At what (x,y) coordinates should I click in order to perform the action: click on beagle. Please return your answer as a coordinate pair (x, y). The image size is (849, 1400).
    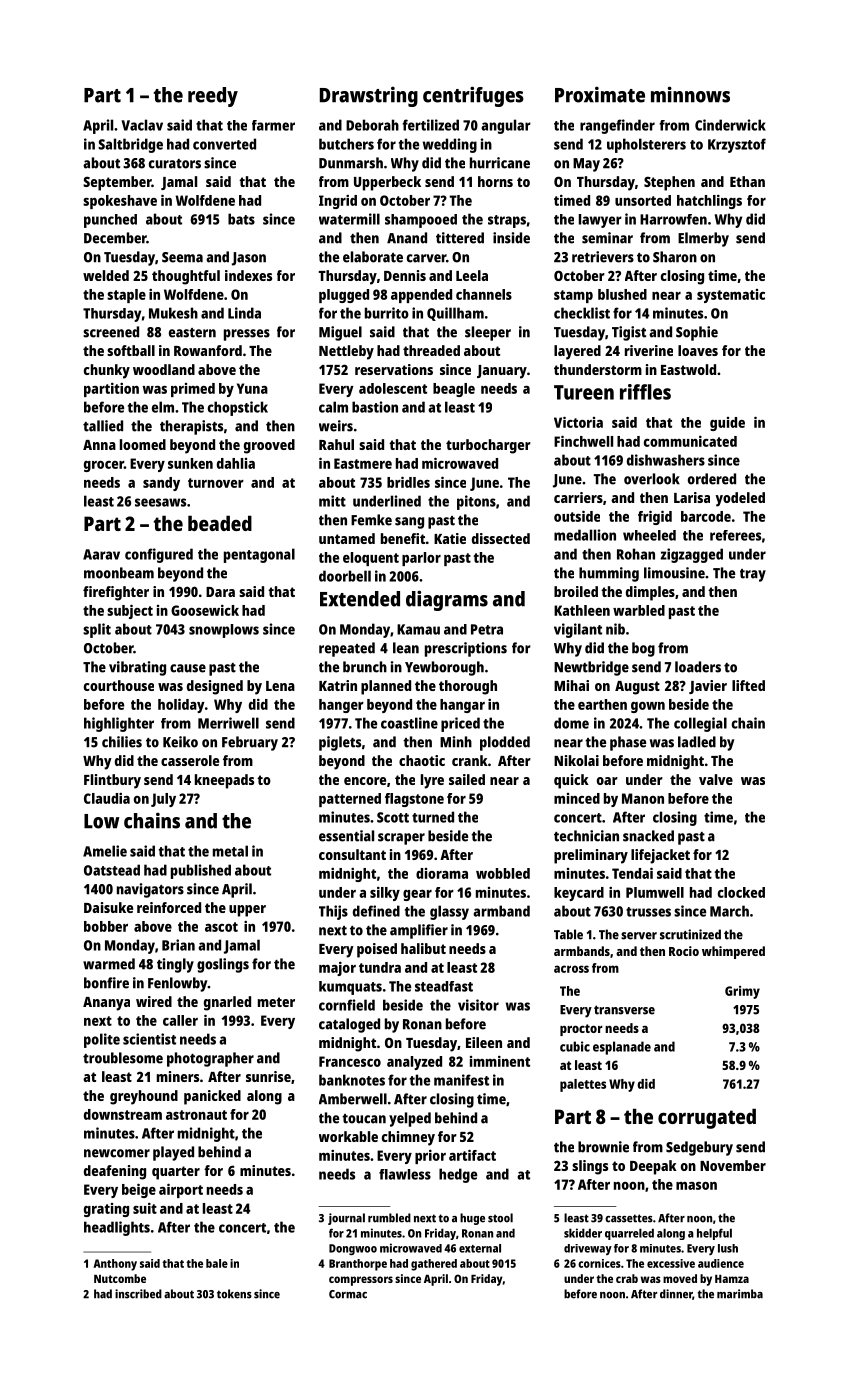
    Looking at the image, I should click on (454, 390).
